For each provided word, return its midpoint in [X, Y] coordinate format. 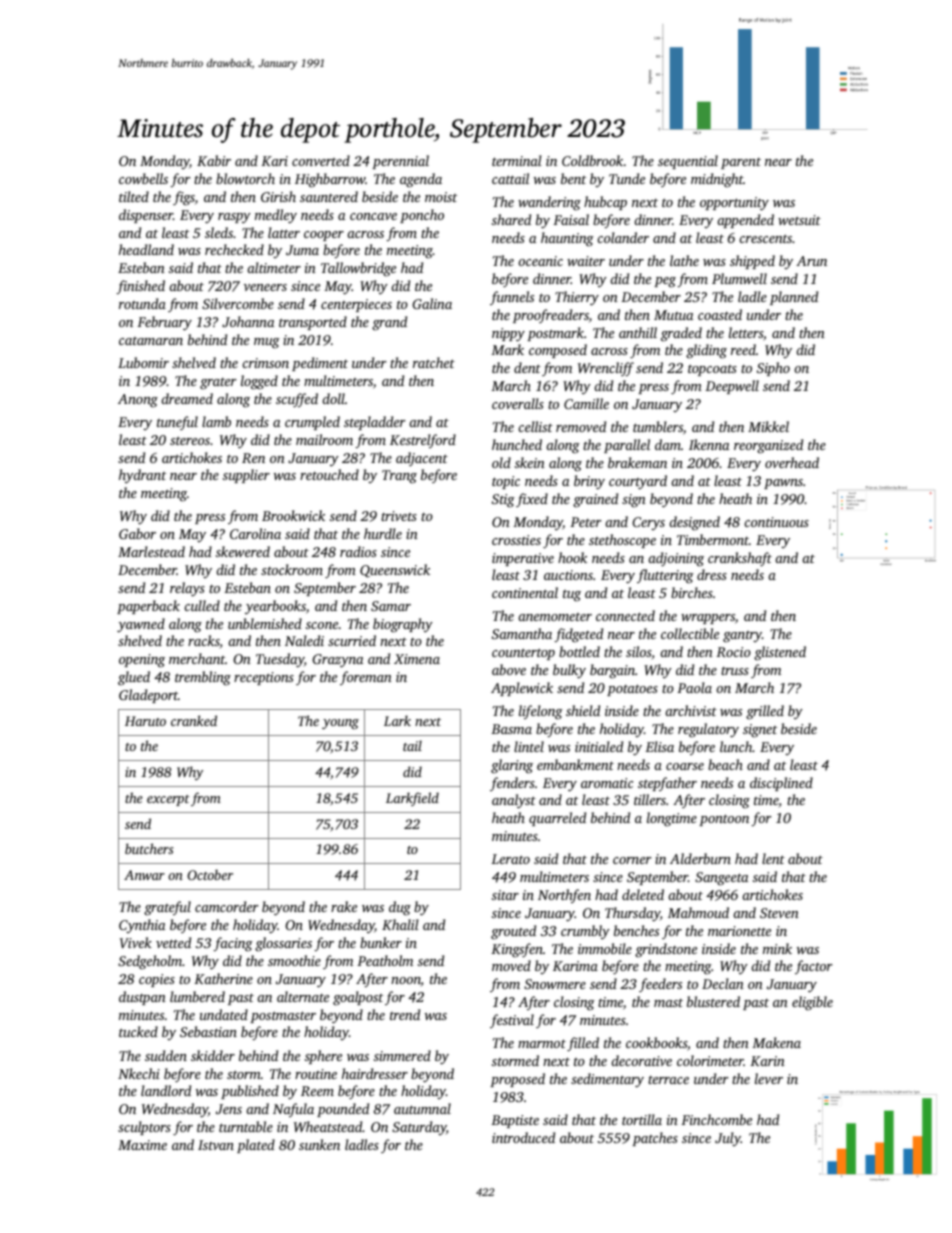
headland [146, 249]
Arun [811, 261]
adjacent [422, 459]
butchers [149, 848]
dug [400, 908]
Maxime [142, 1145]
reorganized [768, 446]
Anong [138, 400]
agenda [421, 180]
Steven [779, 913]
